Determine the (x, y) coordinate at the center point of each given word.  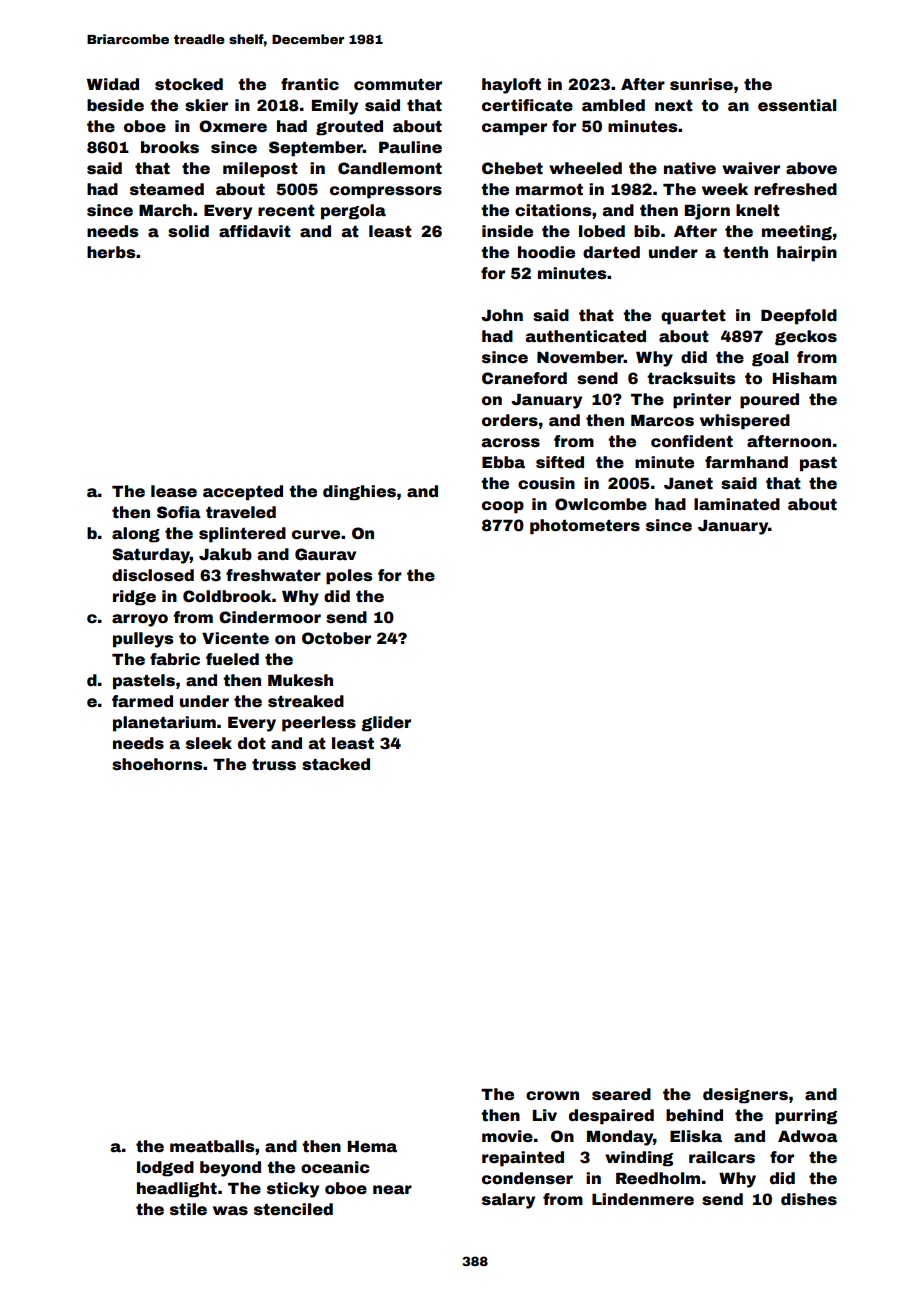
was (230, 1211)
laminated (737, 504)
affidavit (255, 231)
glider (386, 724)
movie (507, 1136)
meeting (797, 233)
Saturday (151, 556)
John (502, 315)
